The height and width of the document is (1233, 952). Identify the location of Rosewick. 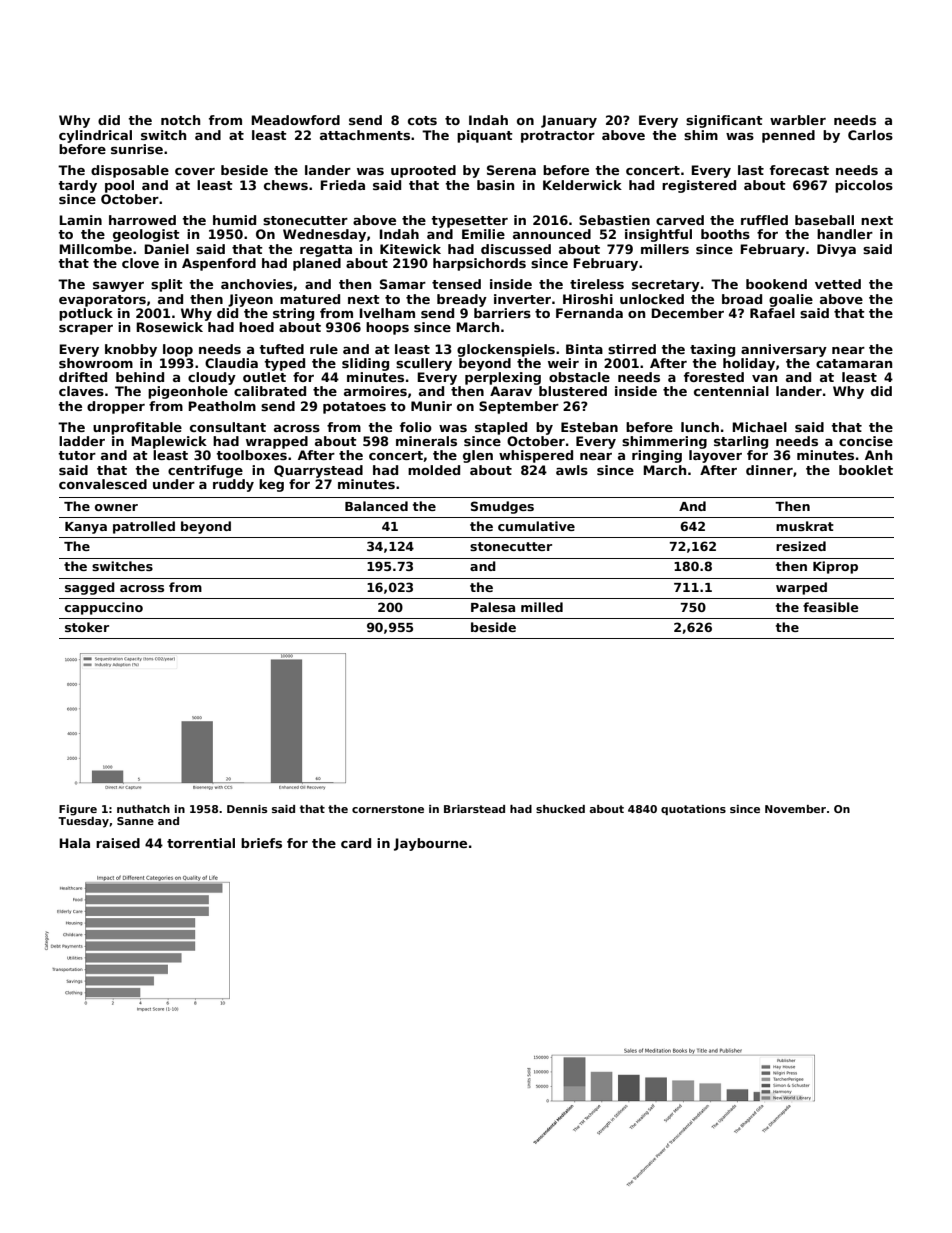
(169, 327).
